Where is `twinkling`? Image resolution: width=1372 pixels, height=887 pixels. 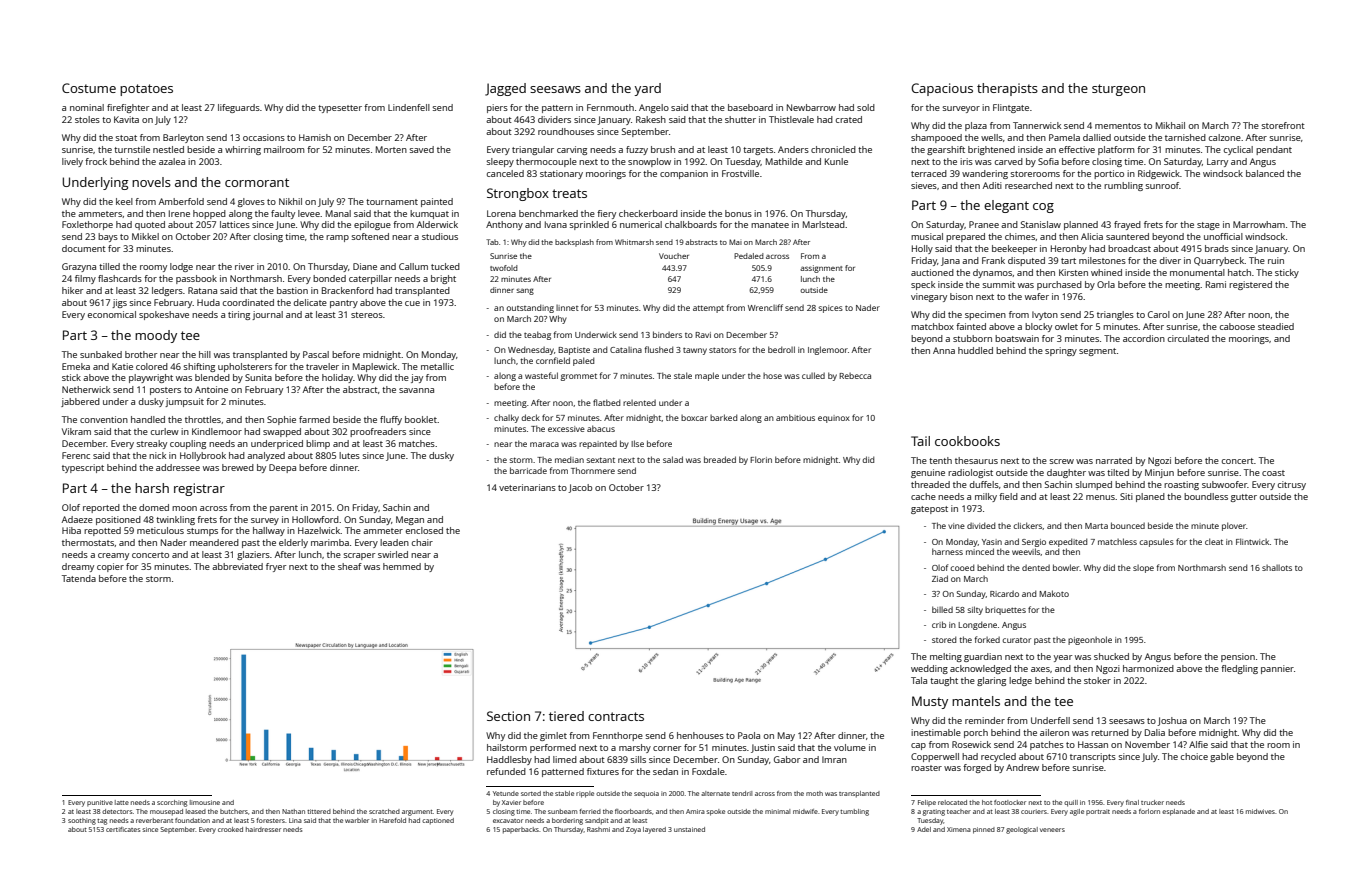
twinkling is located at coordinates (175, 520).
